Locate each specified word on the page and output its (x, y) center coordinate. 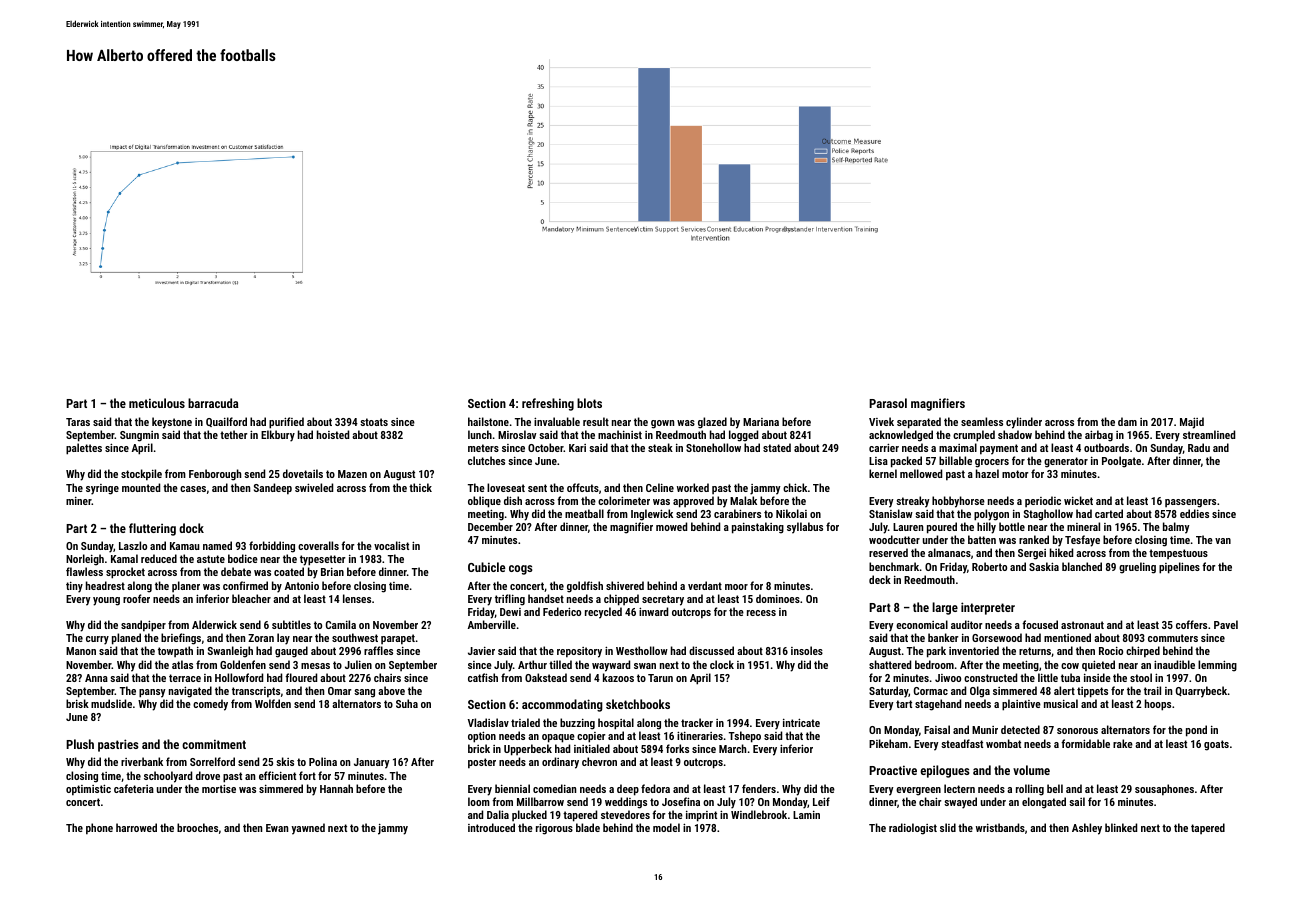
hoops (1158, 705)
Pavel (1226, 624)
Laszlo (133, 545)
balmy (1176, 528)
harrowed (136, 827)
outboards (1106, 447)
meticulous (157, 403)
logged (743, 436)
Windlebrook (759, 814)
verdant (705, 585)
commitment (214, 744)
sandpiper (143, 626)
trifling (510, 600)
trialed (525, 722)
